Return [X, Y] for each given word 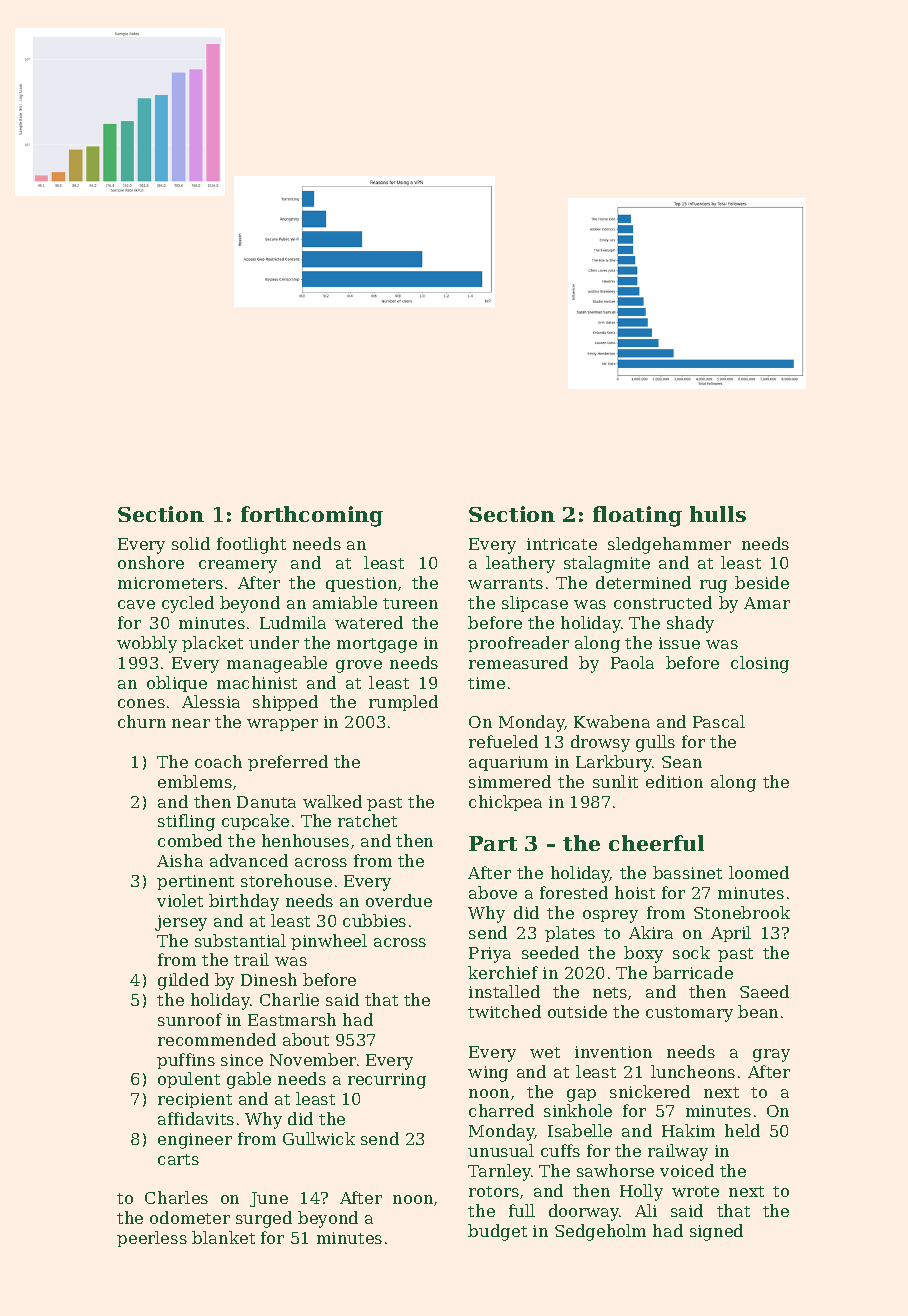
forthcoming [312, 516]
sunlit [615, 781]
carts [178, 1159]
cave [136, 604]
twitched [504, 1011]
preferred [288, 763]
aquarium [508, 763]
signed [716, 1232]
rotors [494, 1191]
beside [762, 582]
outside [577, 1011]
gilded [183, 981]
